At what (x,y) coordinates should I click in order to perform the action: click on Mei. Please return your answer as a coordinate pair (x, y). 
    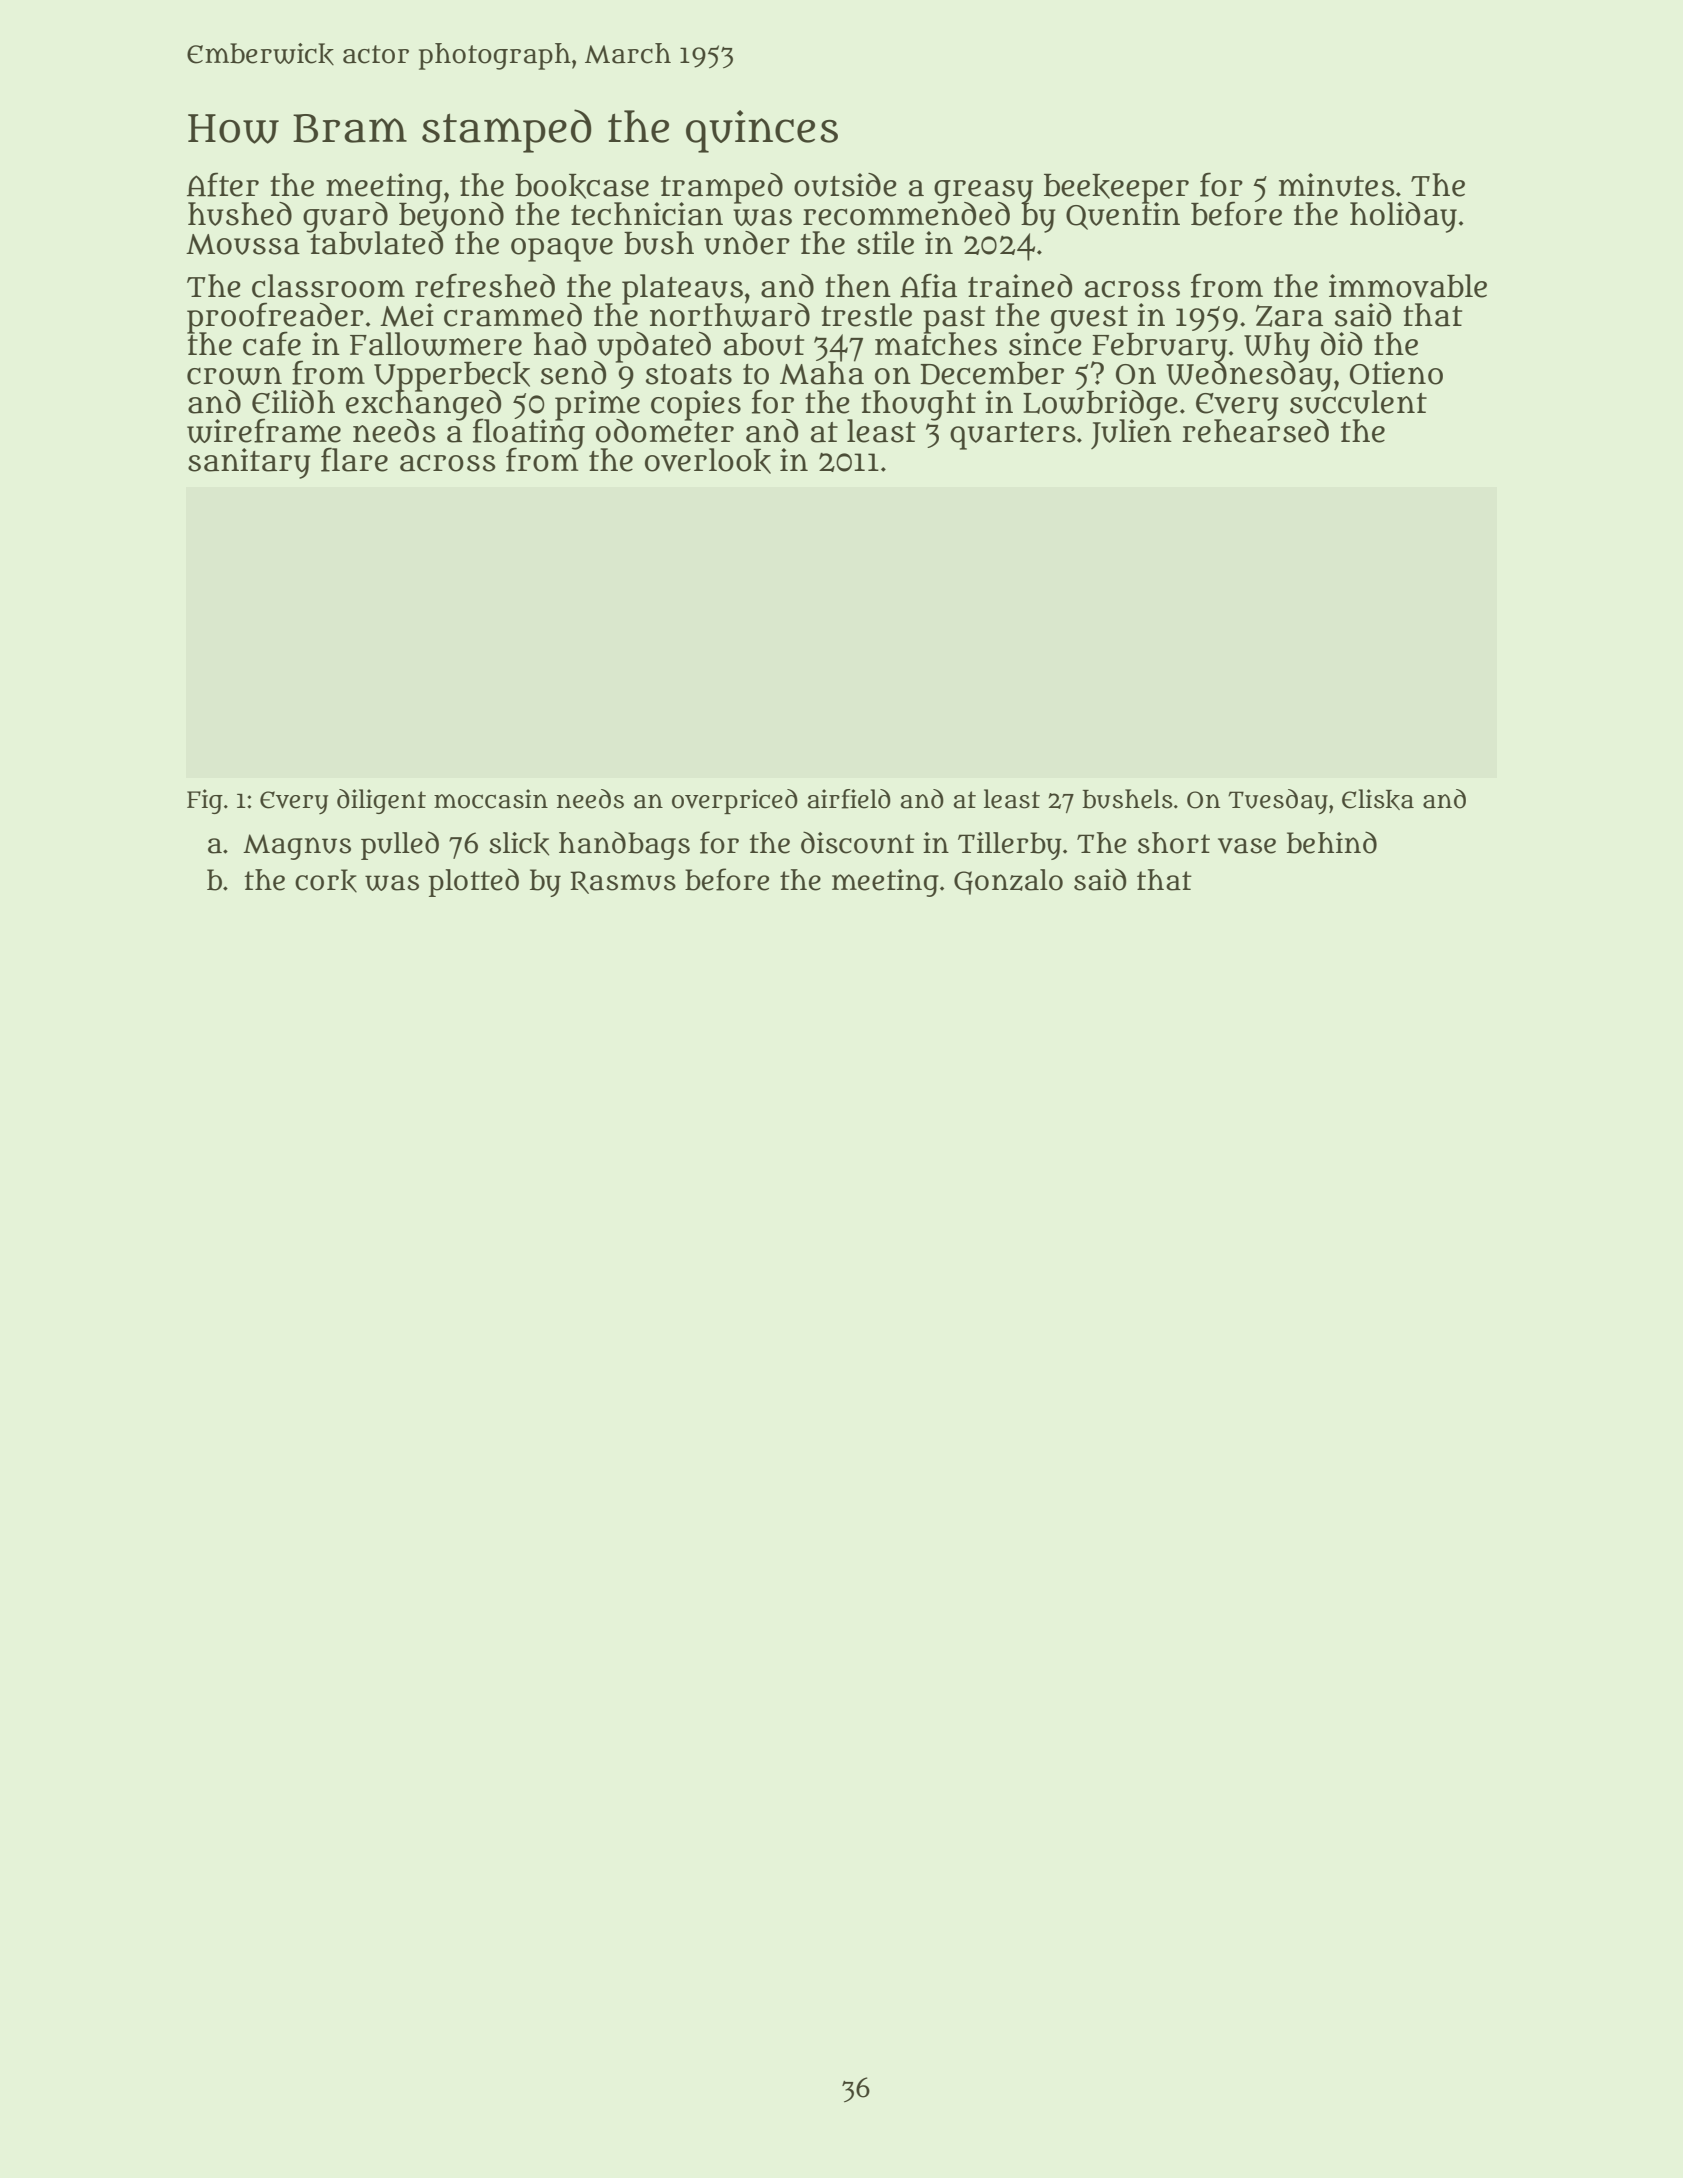
    Looking at the image, I should click on (407, 315).
